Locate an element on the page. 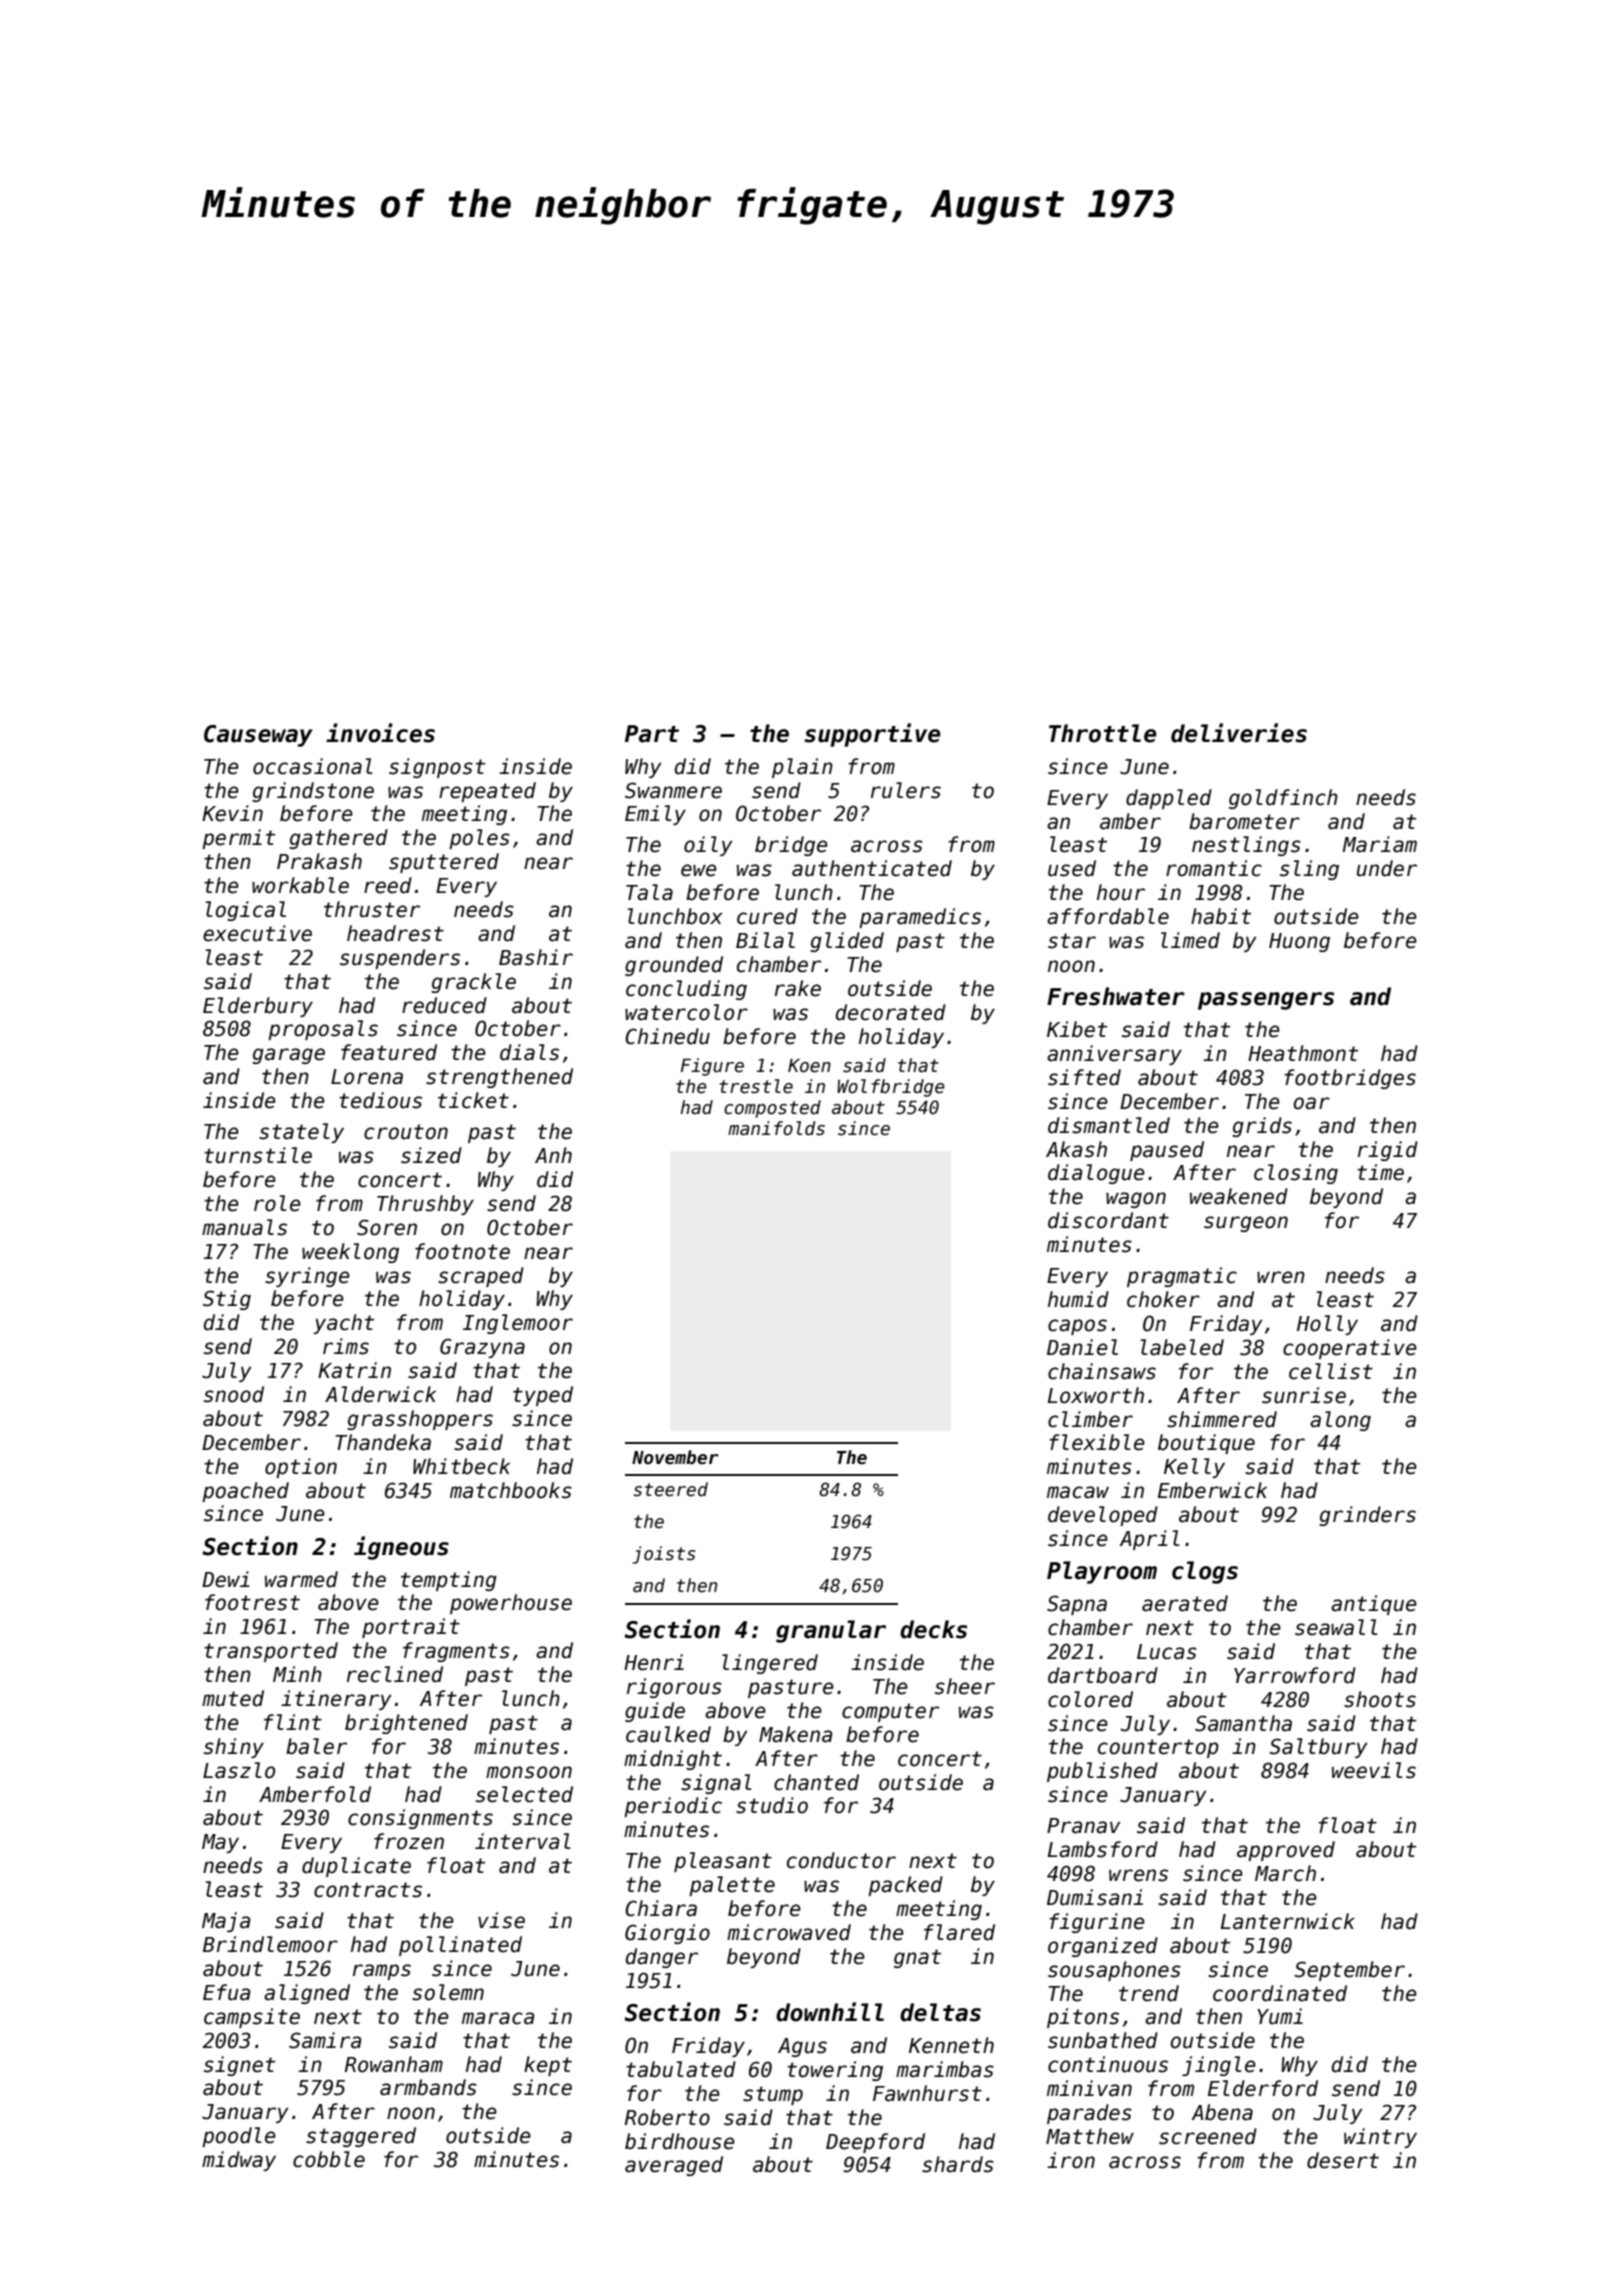  Fawnhurst is located at coordinates (927, 2093).
